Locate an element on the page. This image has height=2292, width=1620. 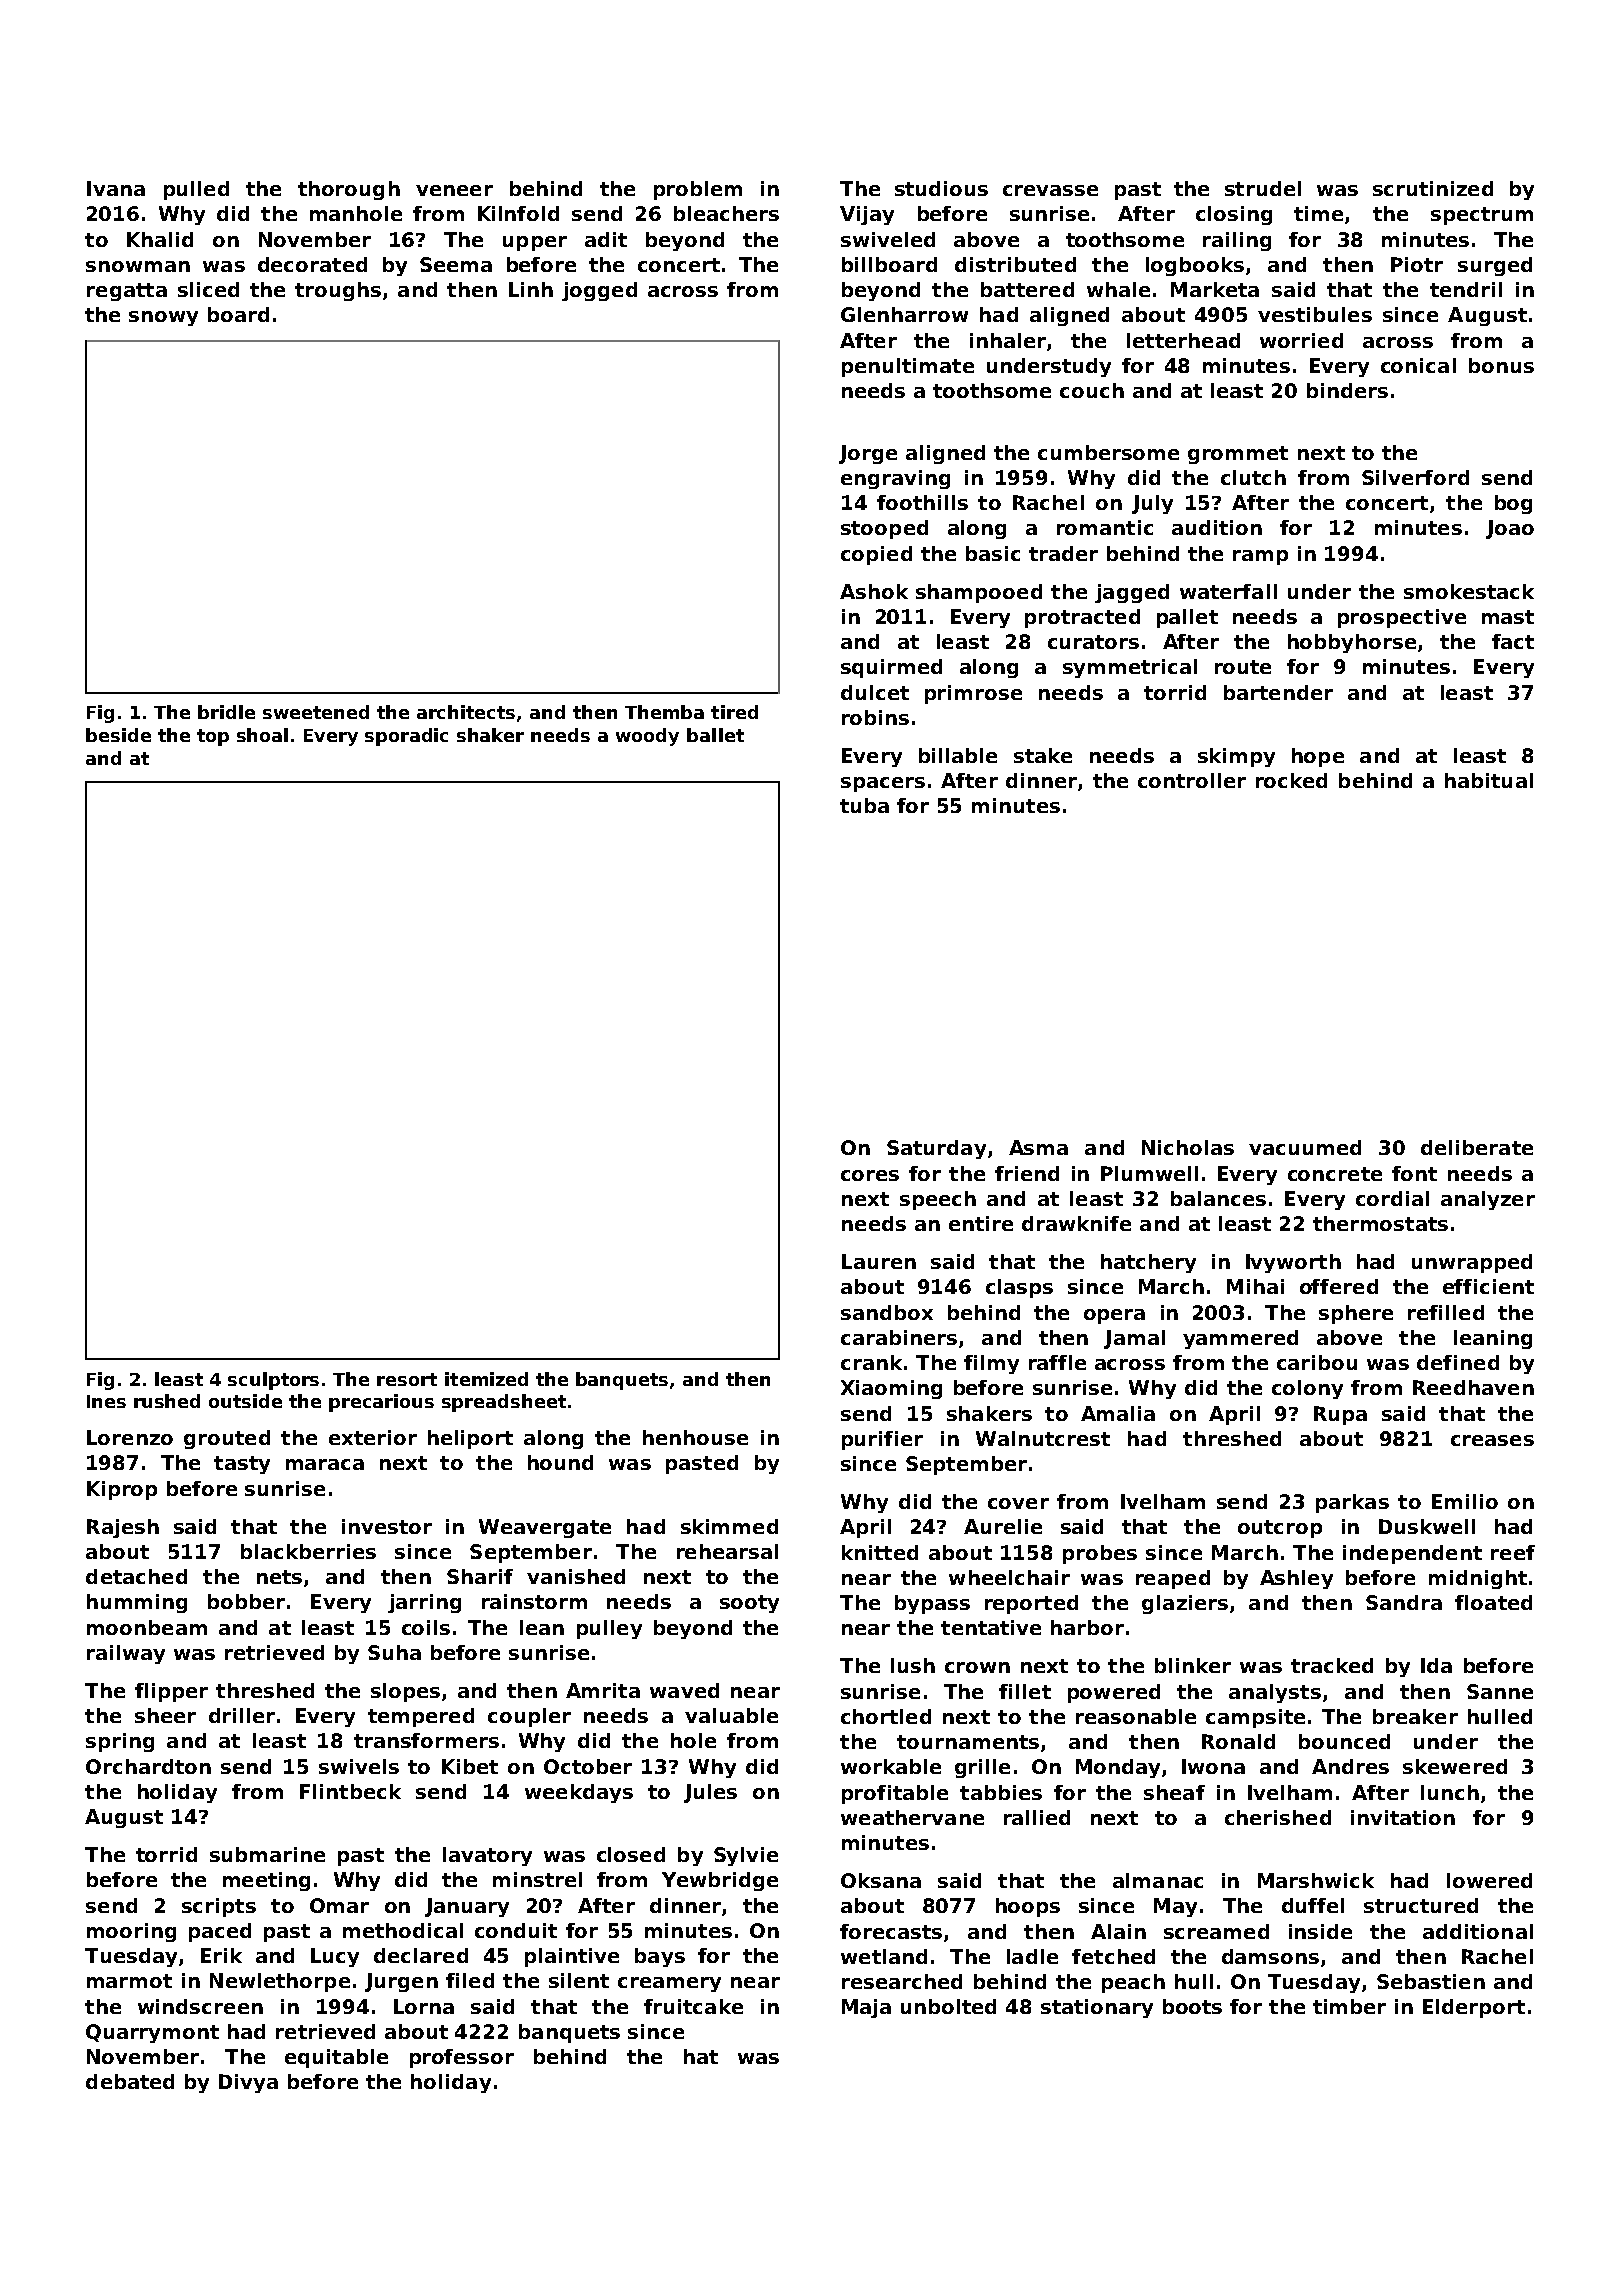
debated is located at coordinates (130, 2081).
